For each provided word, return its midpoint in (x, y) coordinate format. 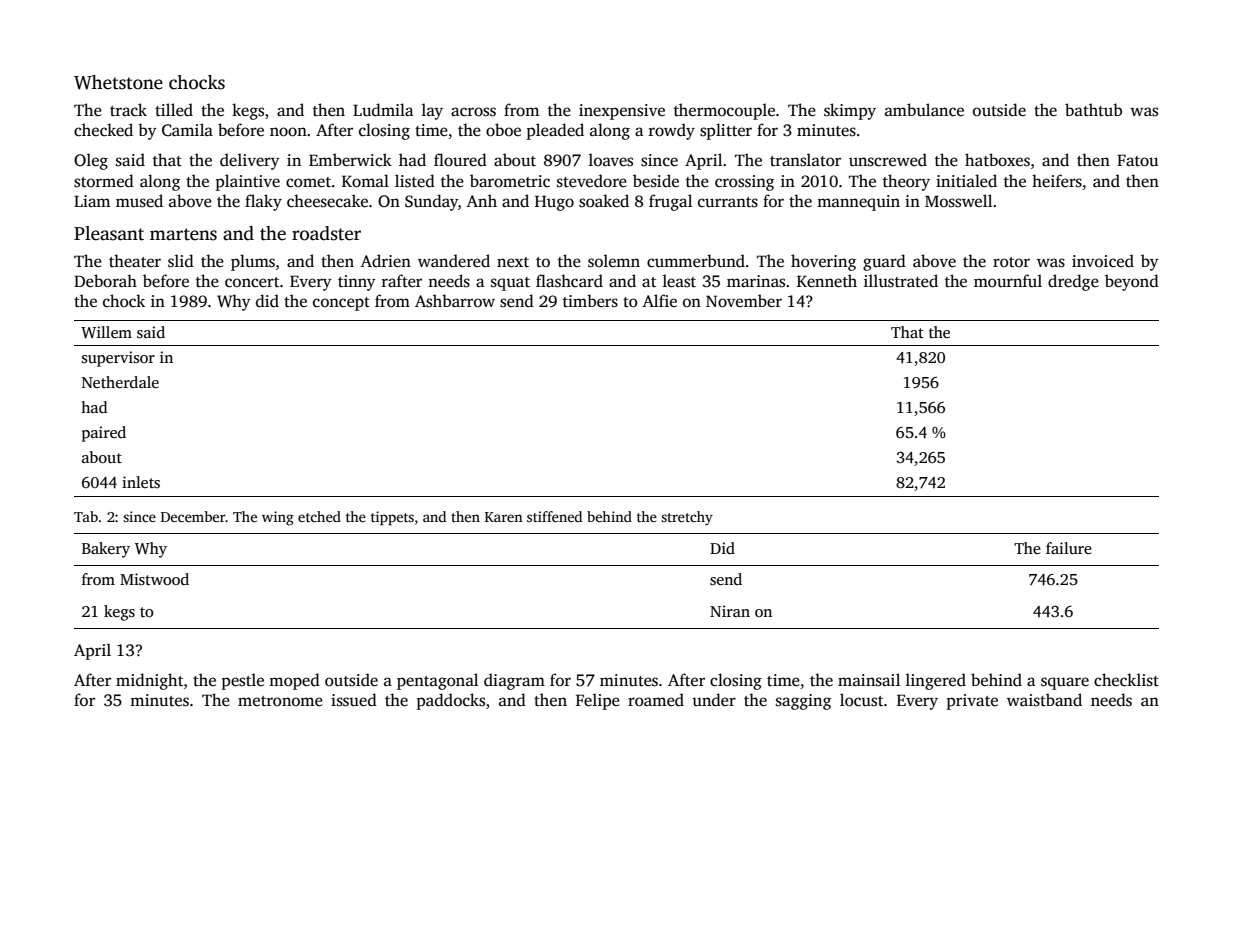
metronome (280, 701)
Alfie (659, 300)
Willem (106, 332)
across (473, 112)
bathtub (1093, 109)
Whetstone (118, 82)
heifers (1057, 181)
